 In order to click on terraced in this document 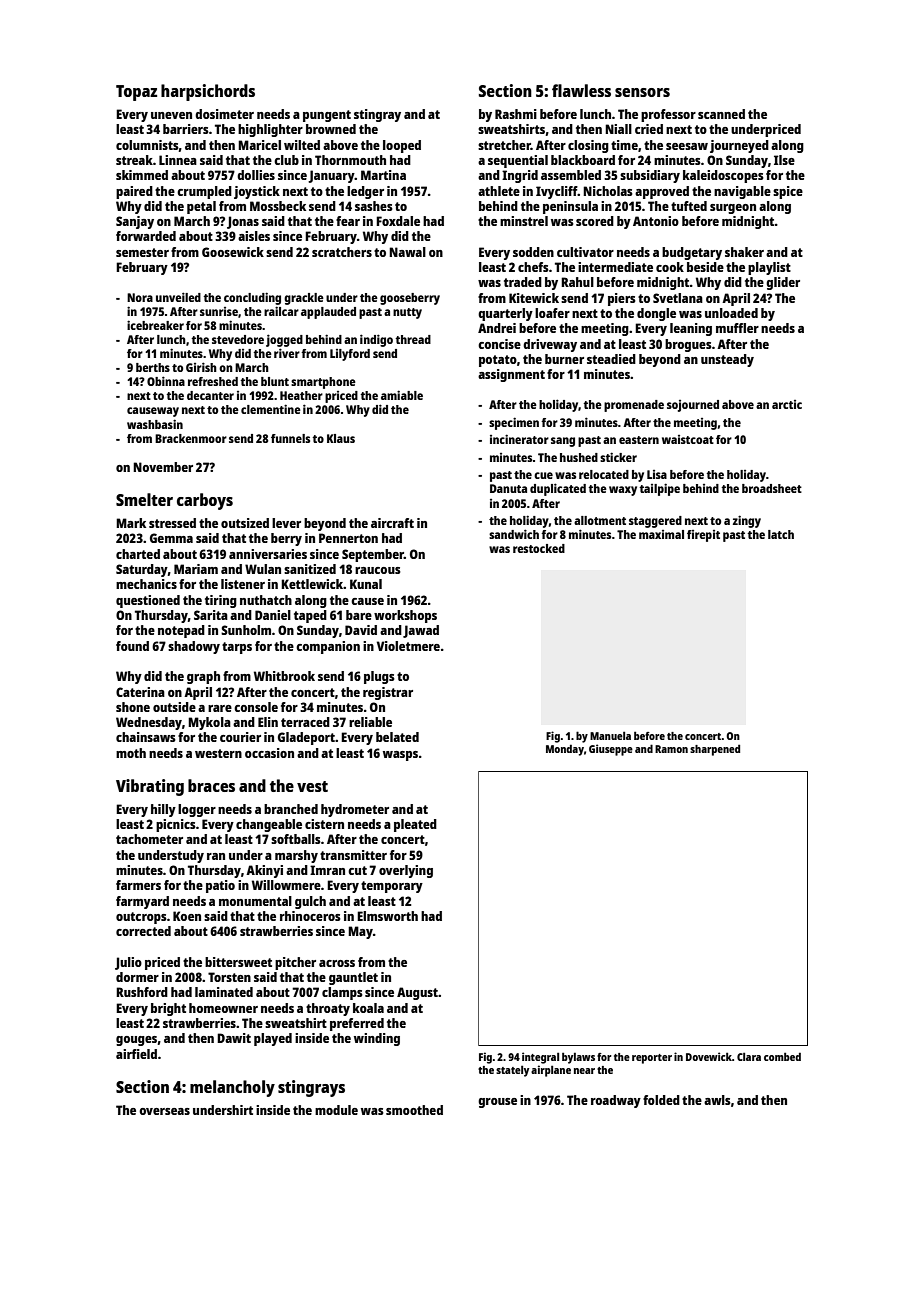, I will do `click(305, 722)`.
